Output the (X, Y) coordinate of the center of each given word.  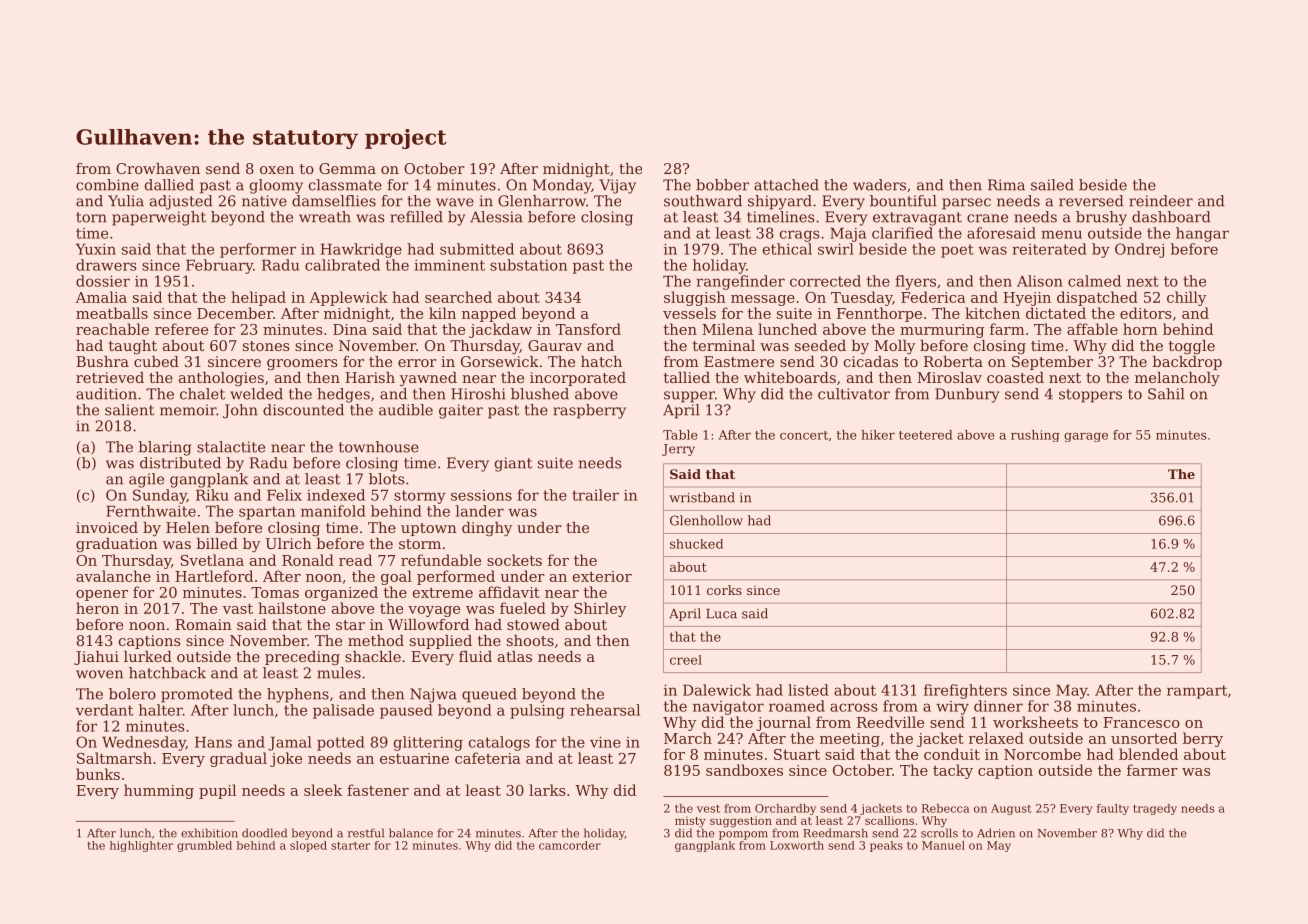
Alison (1040, 281)
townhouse (379, 447)
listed (808, 690)
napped (489, 314)
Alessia (496, 217)
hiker (878, 435)
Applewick (348, 298)
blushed (540, 394)
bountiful (903, 201)
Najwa (433, 695)
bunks (98, 774)
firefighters (965, 691)
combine (107, 185)
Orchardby (785, 809)
